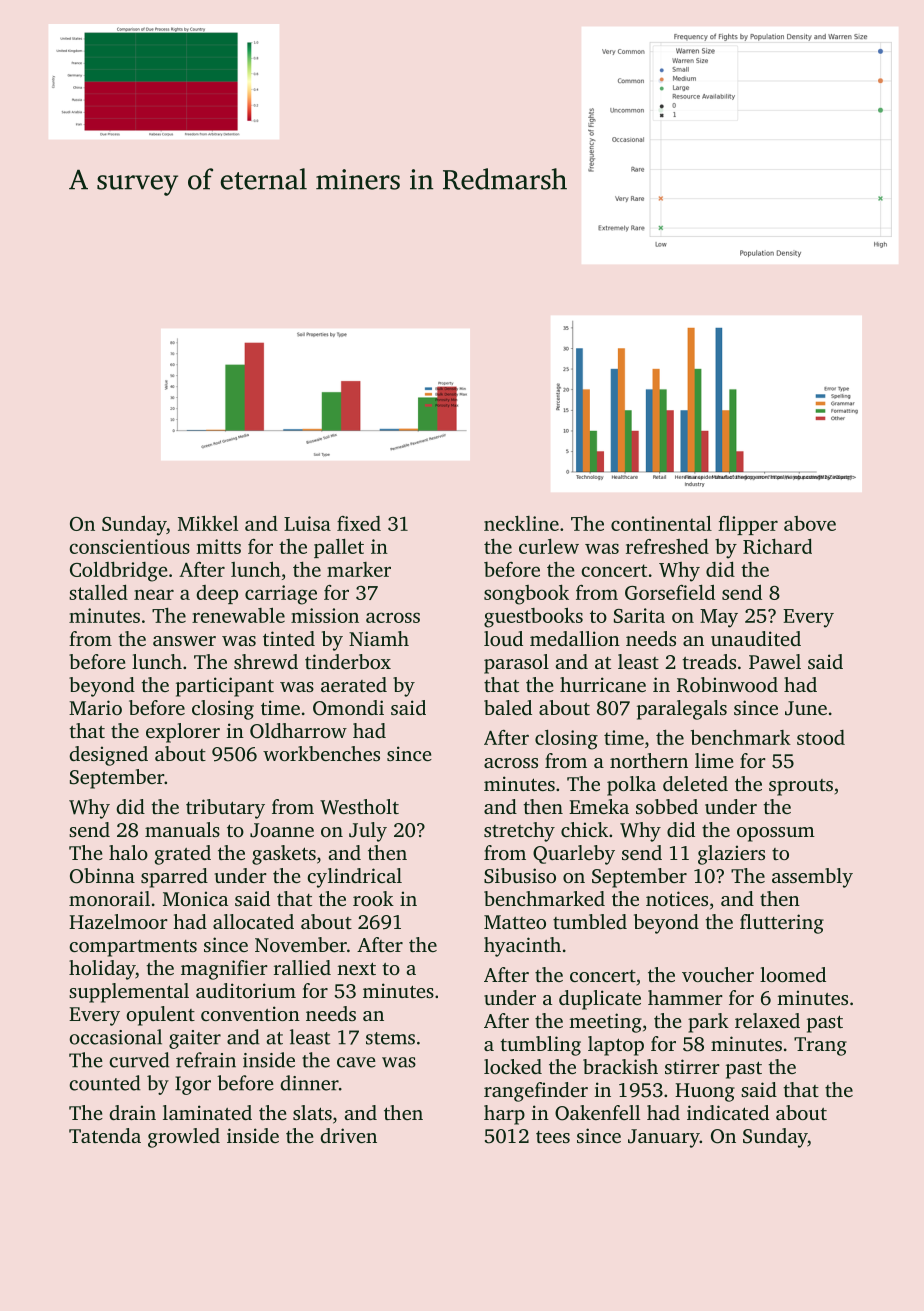  I want to click on continental, so click(661, 523).
